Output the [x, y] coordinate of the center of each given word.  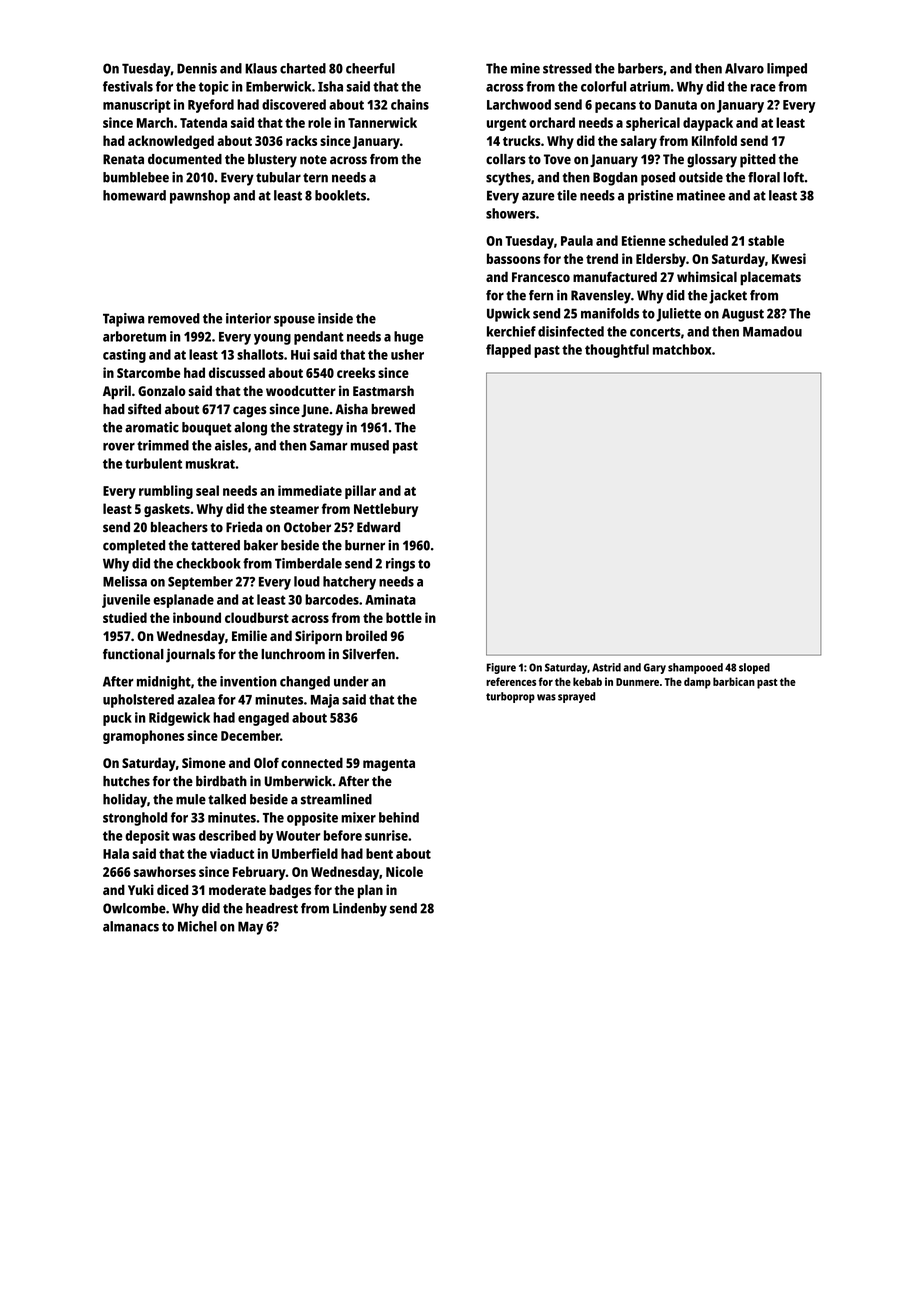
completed [134, 547]
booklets [340, 195]
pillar [360, 492]
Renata [123, 159]
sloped [754, 668]
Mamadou [772, 331]
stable [766, 240]
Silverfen [369, 654]
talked [227, 799]
